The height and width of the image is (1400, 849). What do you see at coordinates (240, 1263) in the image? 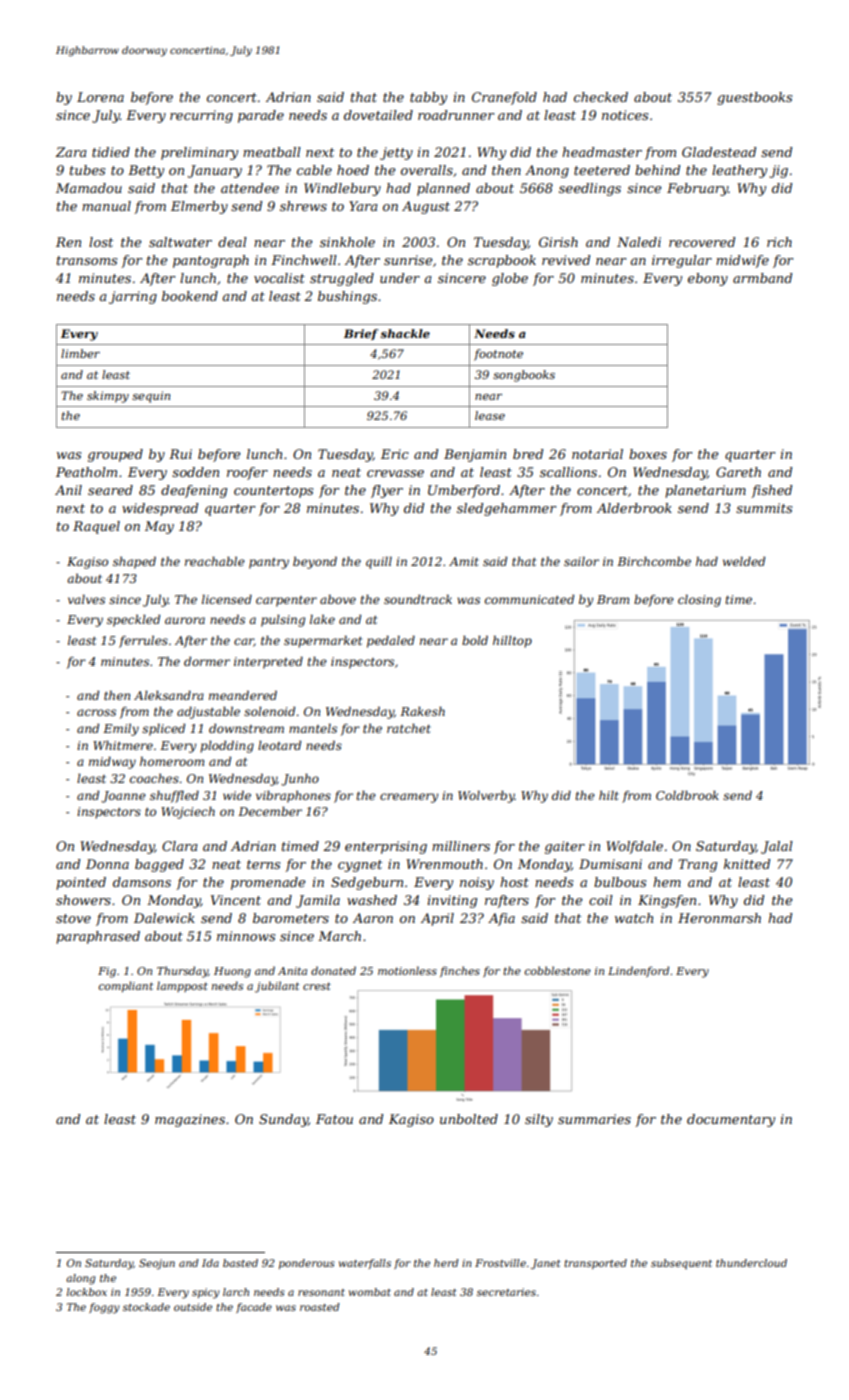
I see `basted` at bounding box center [240, 1263].
